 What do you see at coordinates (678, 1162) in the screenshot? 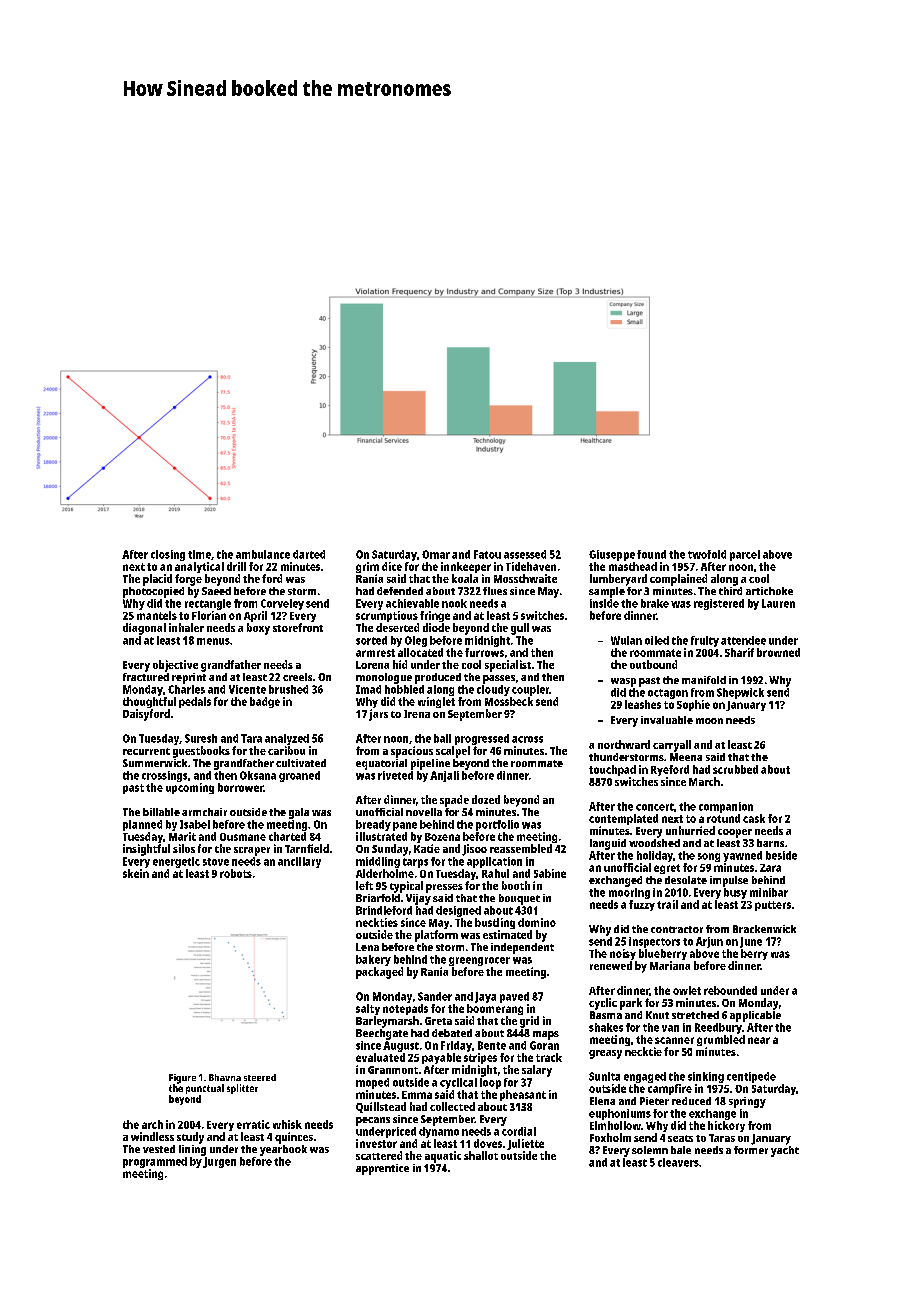
I see `cleavers` at bounding box center [678, 1162].
